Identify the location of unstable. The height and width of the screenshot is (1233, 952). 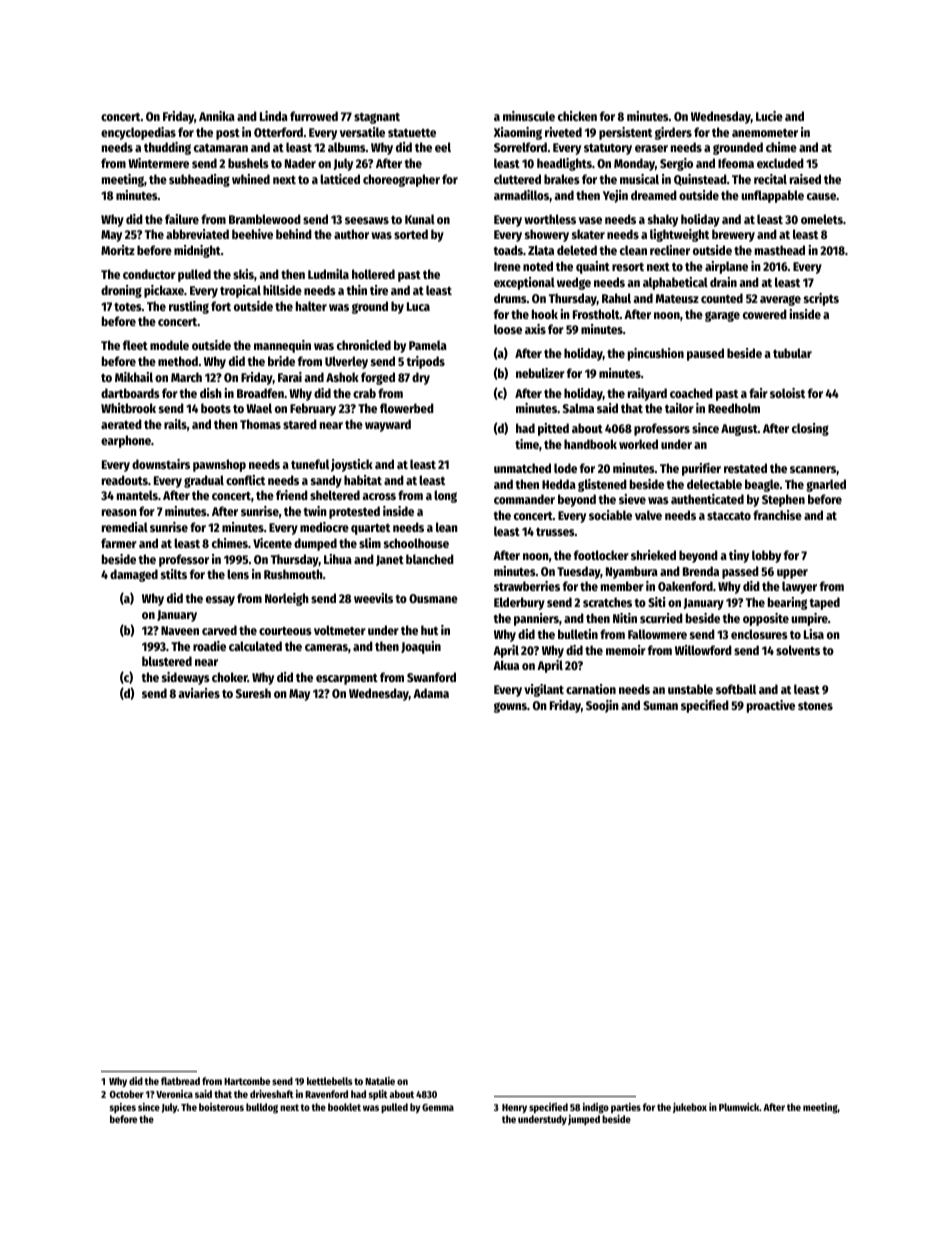
(690, 689).
